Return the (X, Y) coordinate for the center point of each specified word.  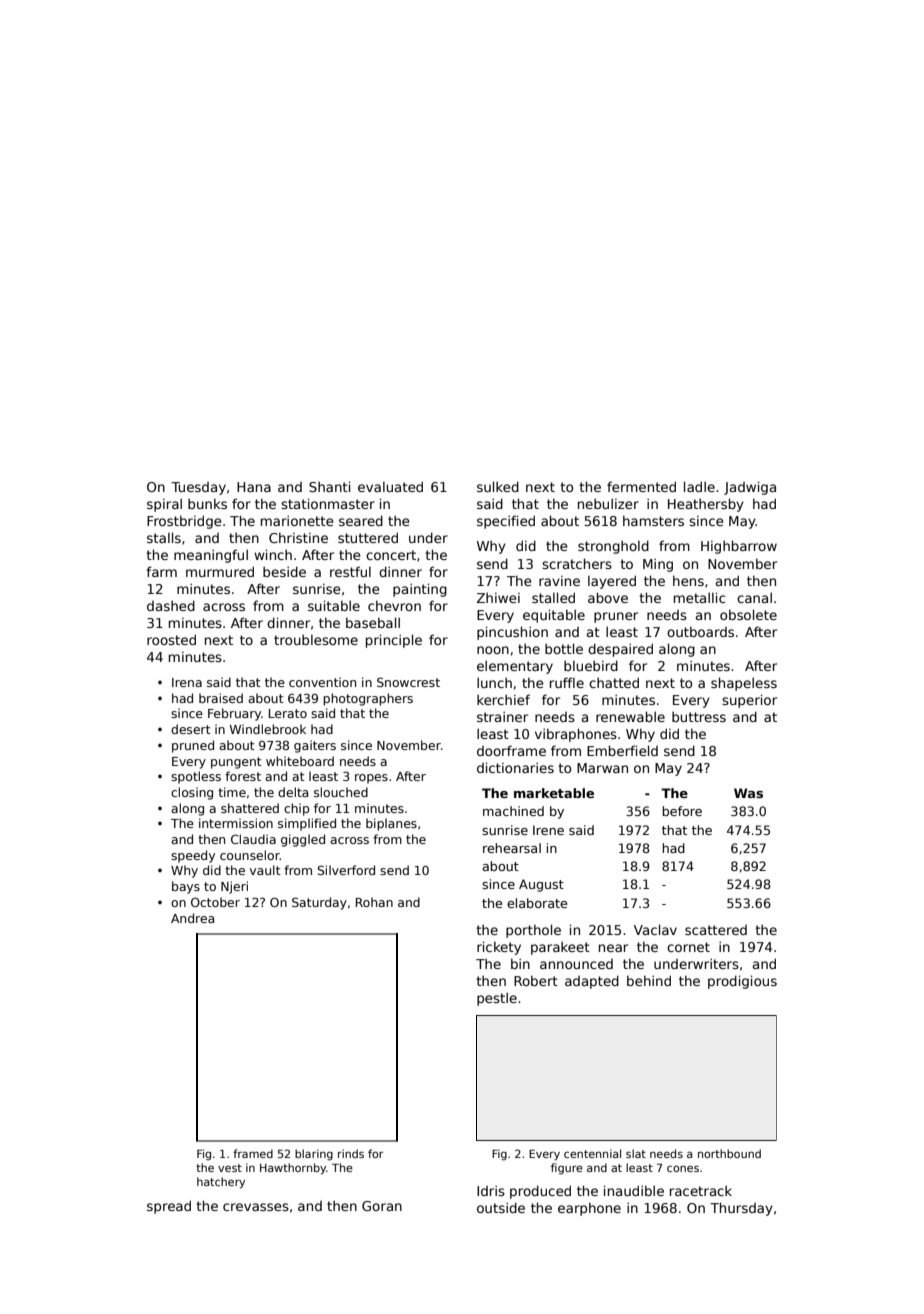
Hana (254, 487)
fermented (641, 486)
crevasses (256, 1207)
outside (501, 1207)
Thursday (741, 1209)
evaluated (390, 486)
